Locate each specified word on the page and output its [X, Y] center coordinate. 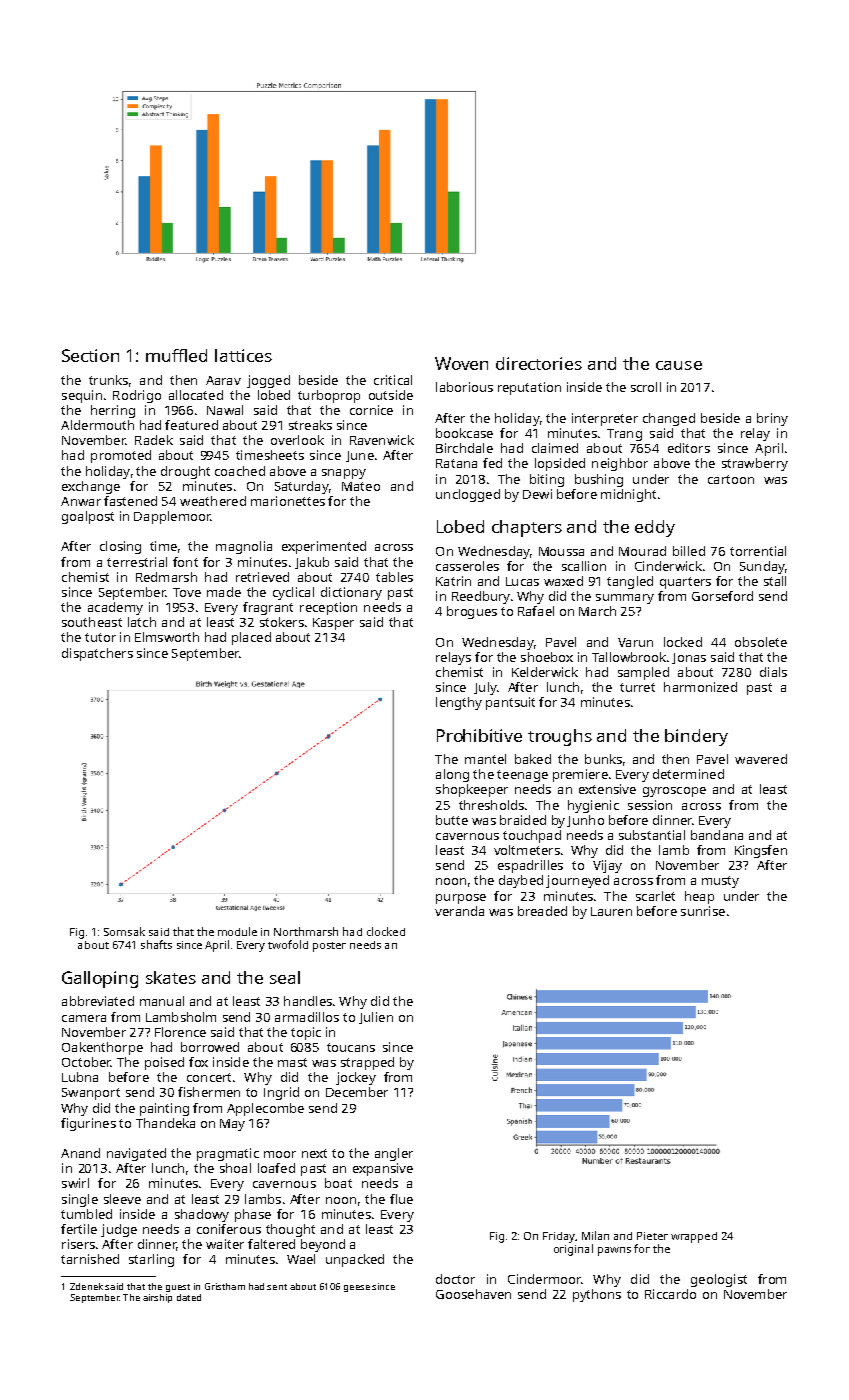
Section [90, 355]
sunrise [703, 911]
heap [699, 897]
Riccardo [670, 1294]
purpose [461, 899]
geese [357, 1288]
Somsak [124, 931]
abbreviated [98, 1001]
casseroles [467, 566]
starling [151, 1260]
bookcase [464, 433]
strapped [367, 1063]
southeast [92, 622]
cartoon [731, 479]
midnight [628, 495]
